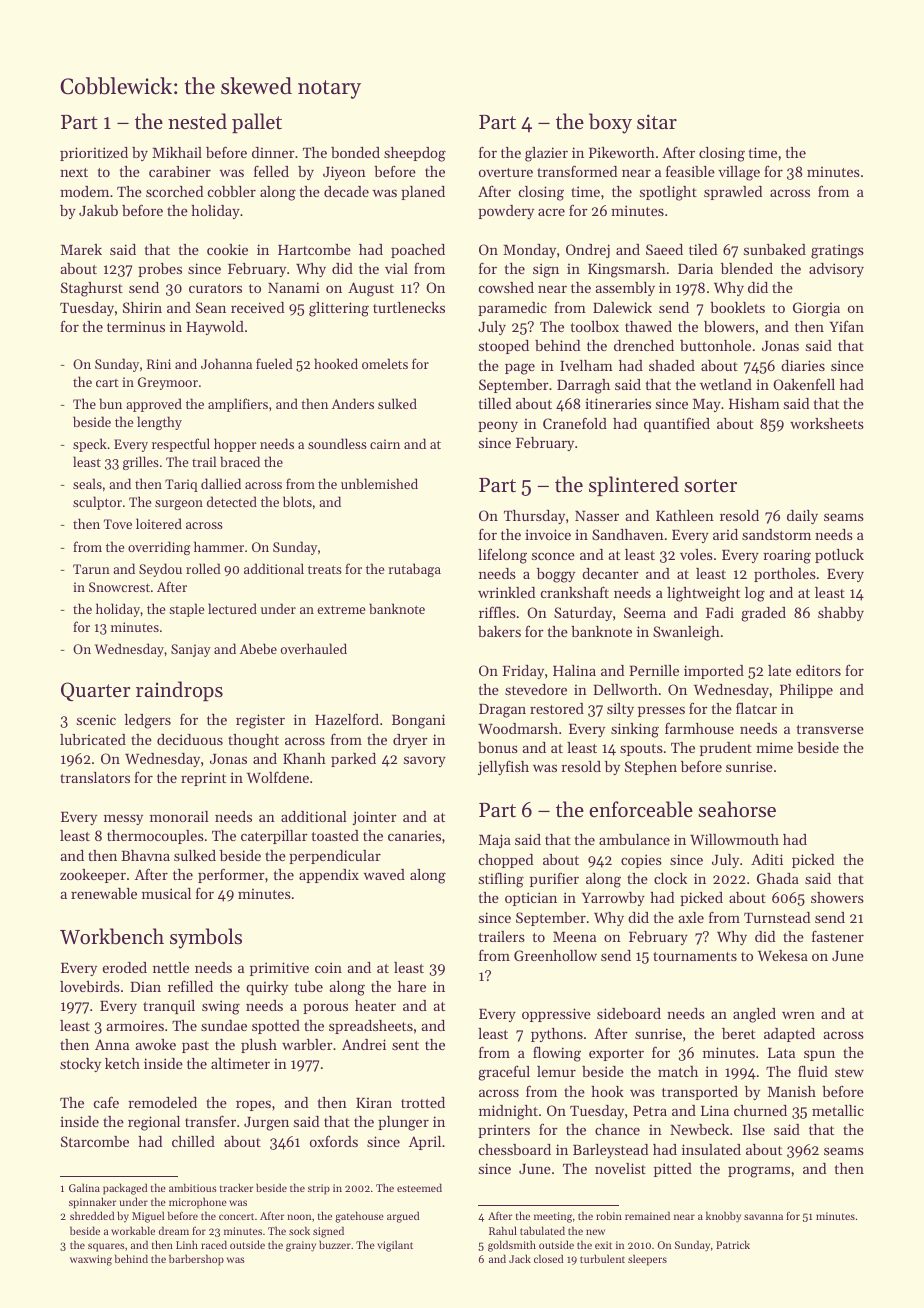  What do you see at coordinates (379, 483) in the screenshot?
I see `unblemished` at bounding box center [379, 483].
